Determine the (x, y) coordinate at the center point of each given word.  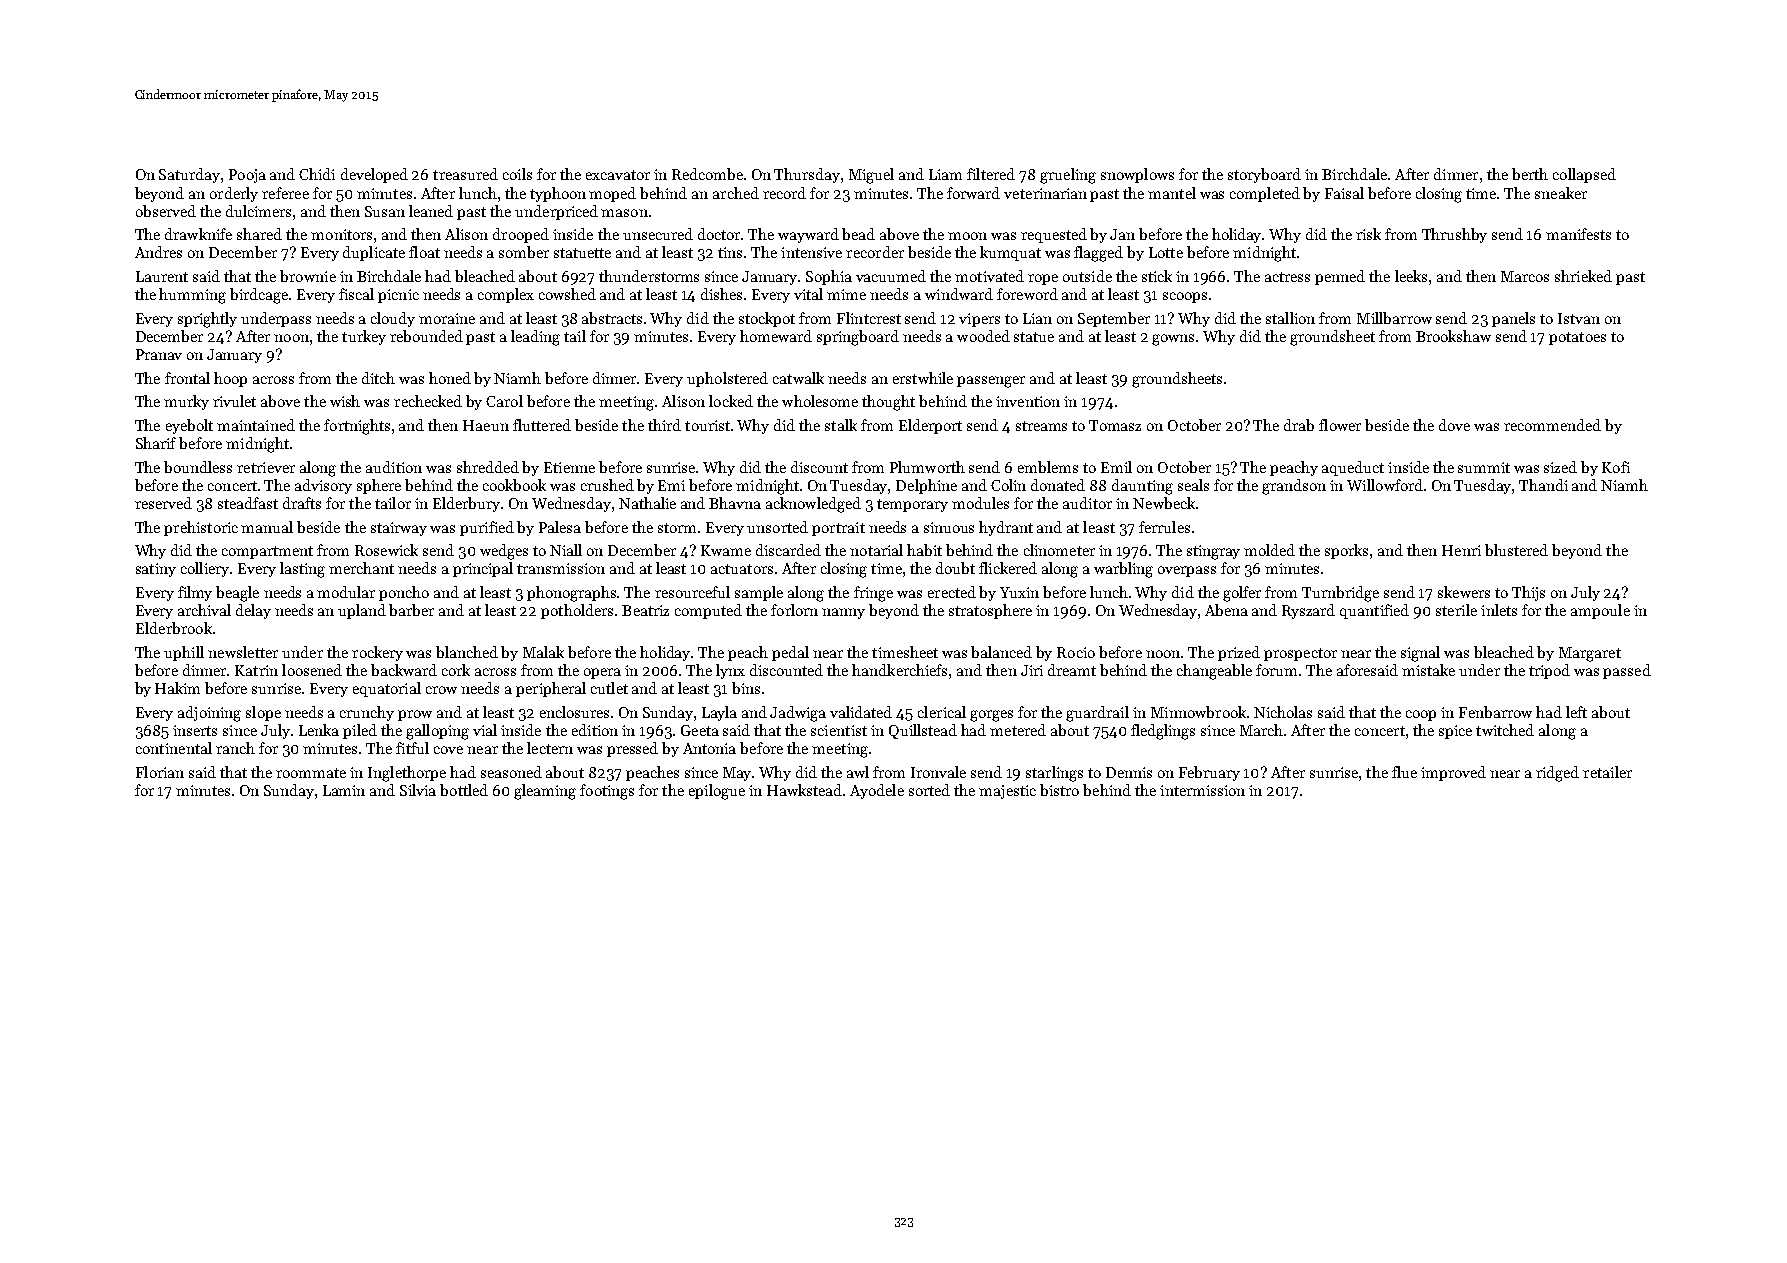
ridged (1557, 774)
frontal (187, 378)
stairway (399, 529)
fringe (873, 594)
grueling (1068, 176)
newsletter (243, 652)
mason (624, 213)
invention (1028, 401)
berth (1530, 174)
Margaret (1590, 654)
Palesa (560, 527)
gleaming (545, 792)
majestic (1007, 792)
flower (1340, 425)
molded (1269, 550)
